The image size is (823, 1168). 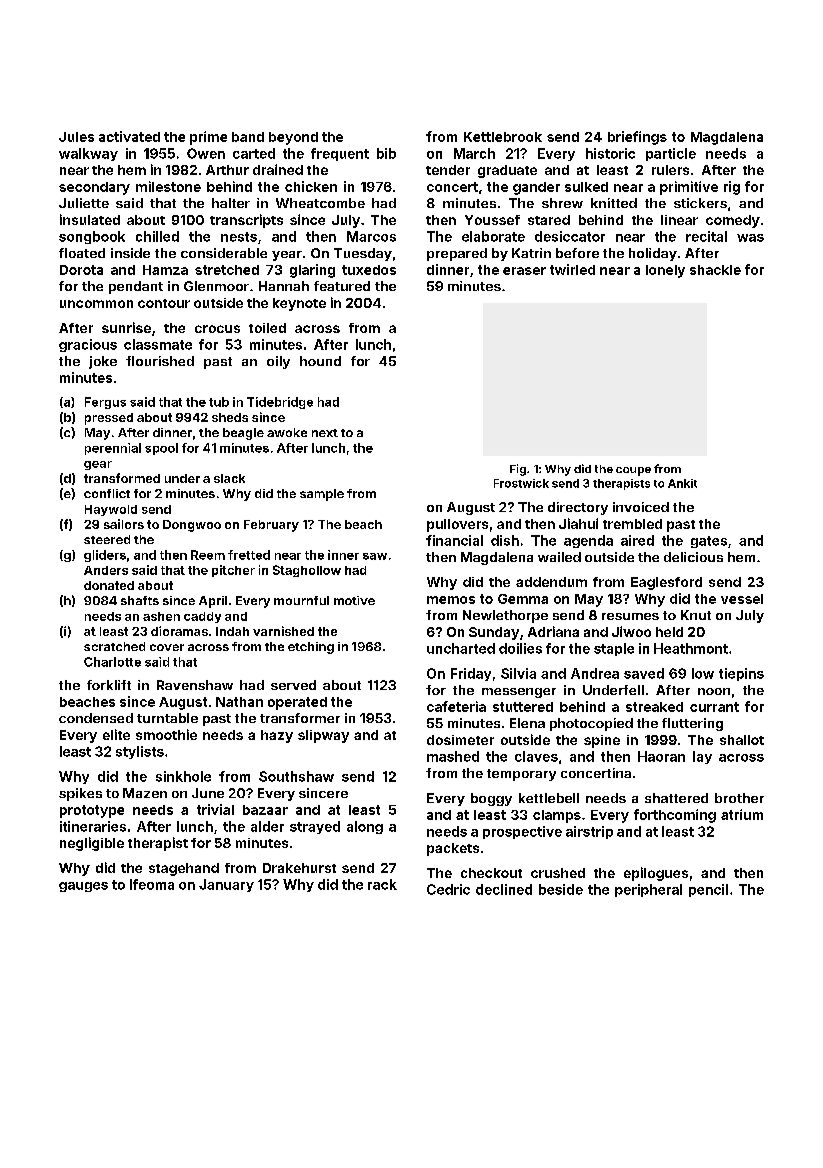 I want to click on hound, so click(x=320, y=361).
